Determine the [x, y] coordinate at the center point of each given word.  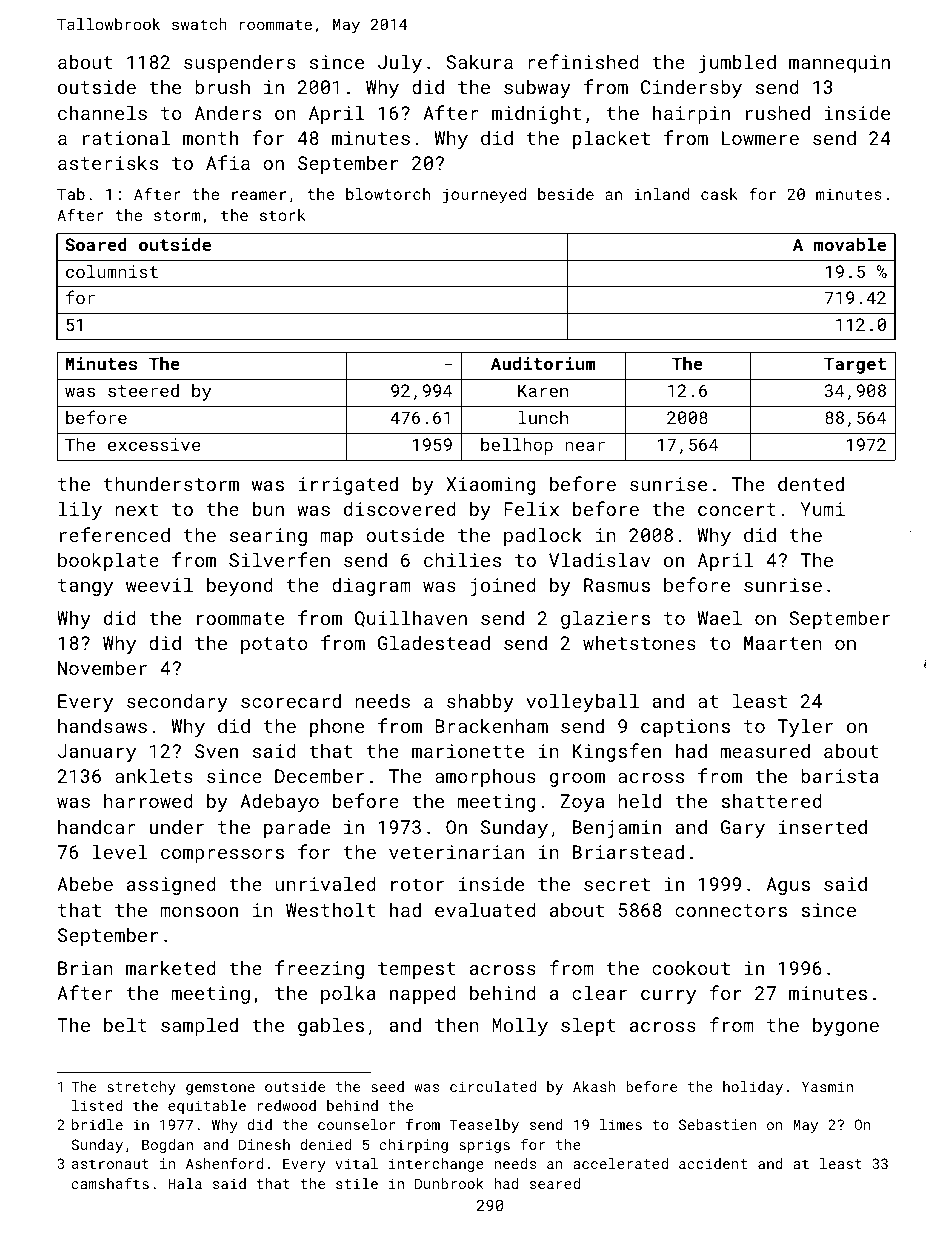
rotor [417, 884]
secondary [177, 702]
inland [661, 194]
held [639, 800]
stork [283, 215]
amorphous [485, 777]
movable [850, 244]
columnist [112, 271]
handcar [97, 826]
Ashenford [224, 1163]
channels [102, 112]
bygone [846, 1026]
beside [566, 194]
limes [621, 1124]
